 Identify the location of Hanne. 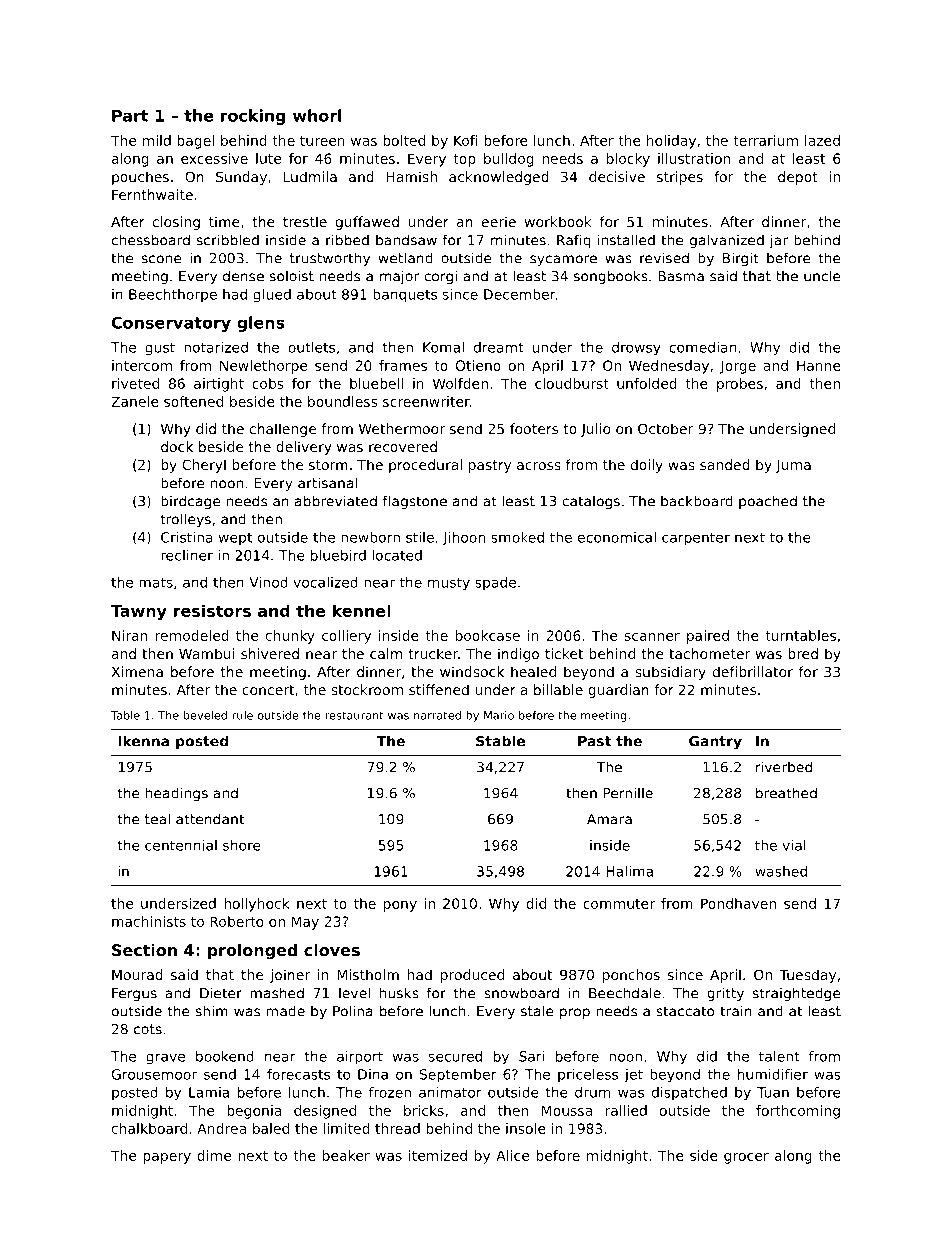
(819, 365).
